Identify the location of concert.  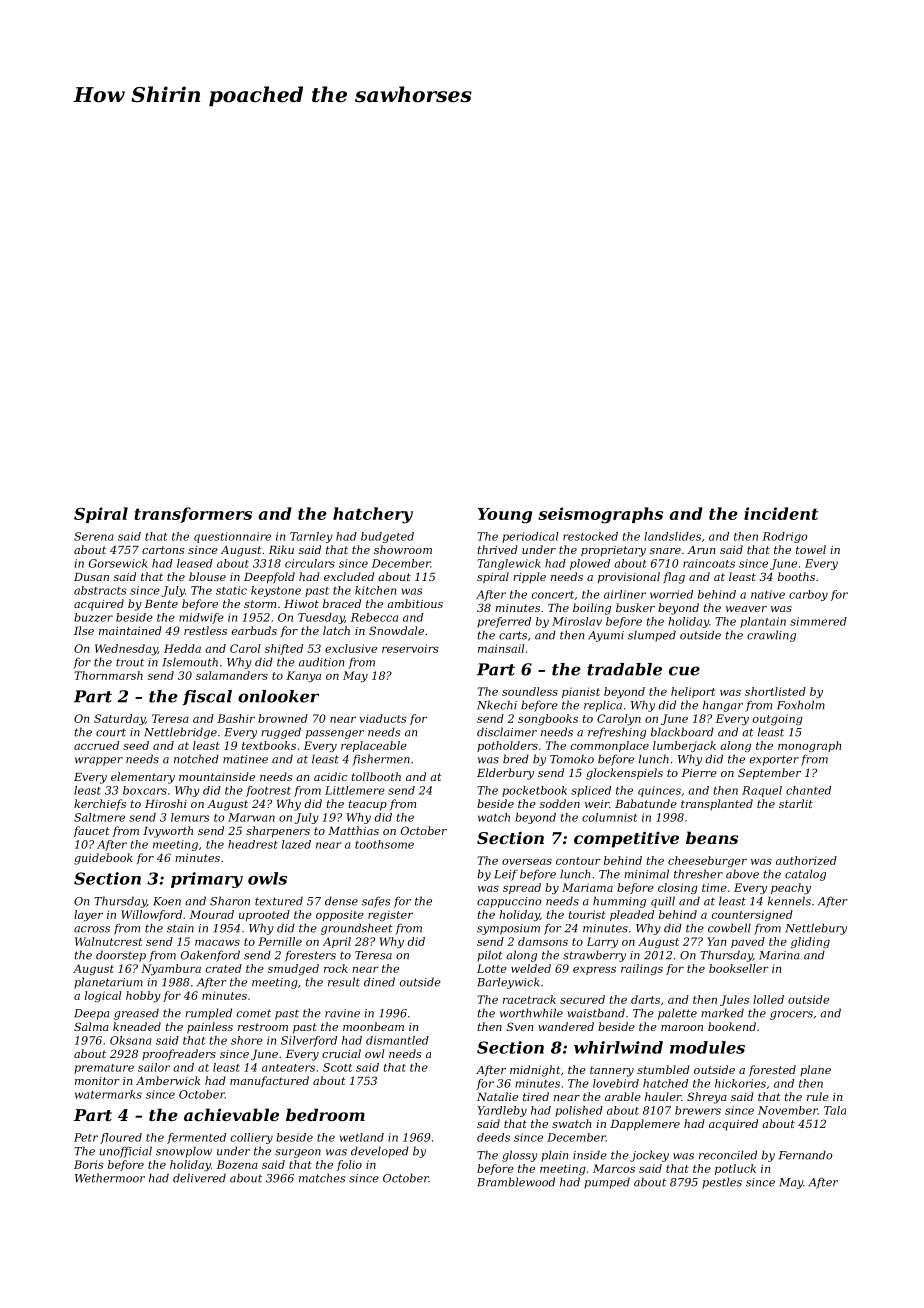
(553, 595).
